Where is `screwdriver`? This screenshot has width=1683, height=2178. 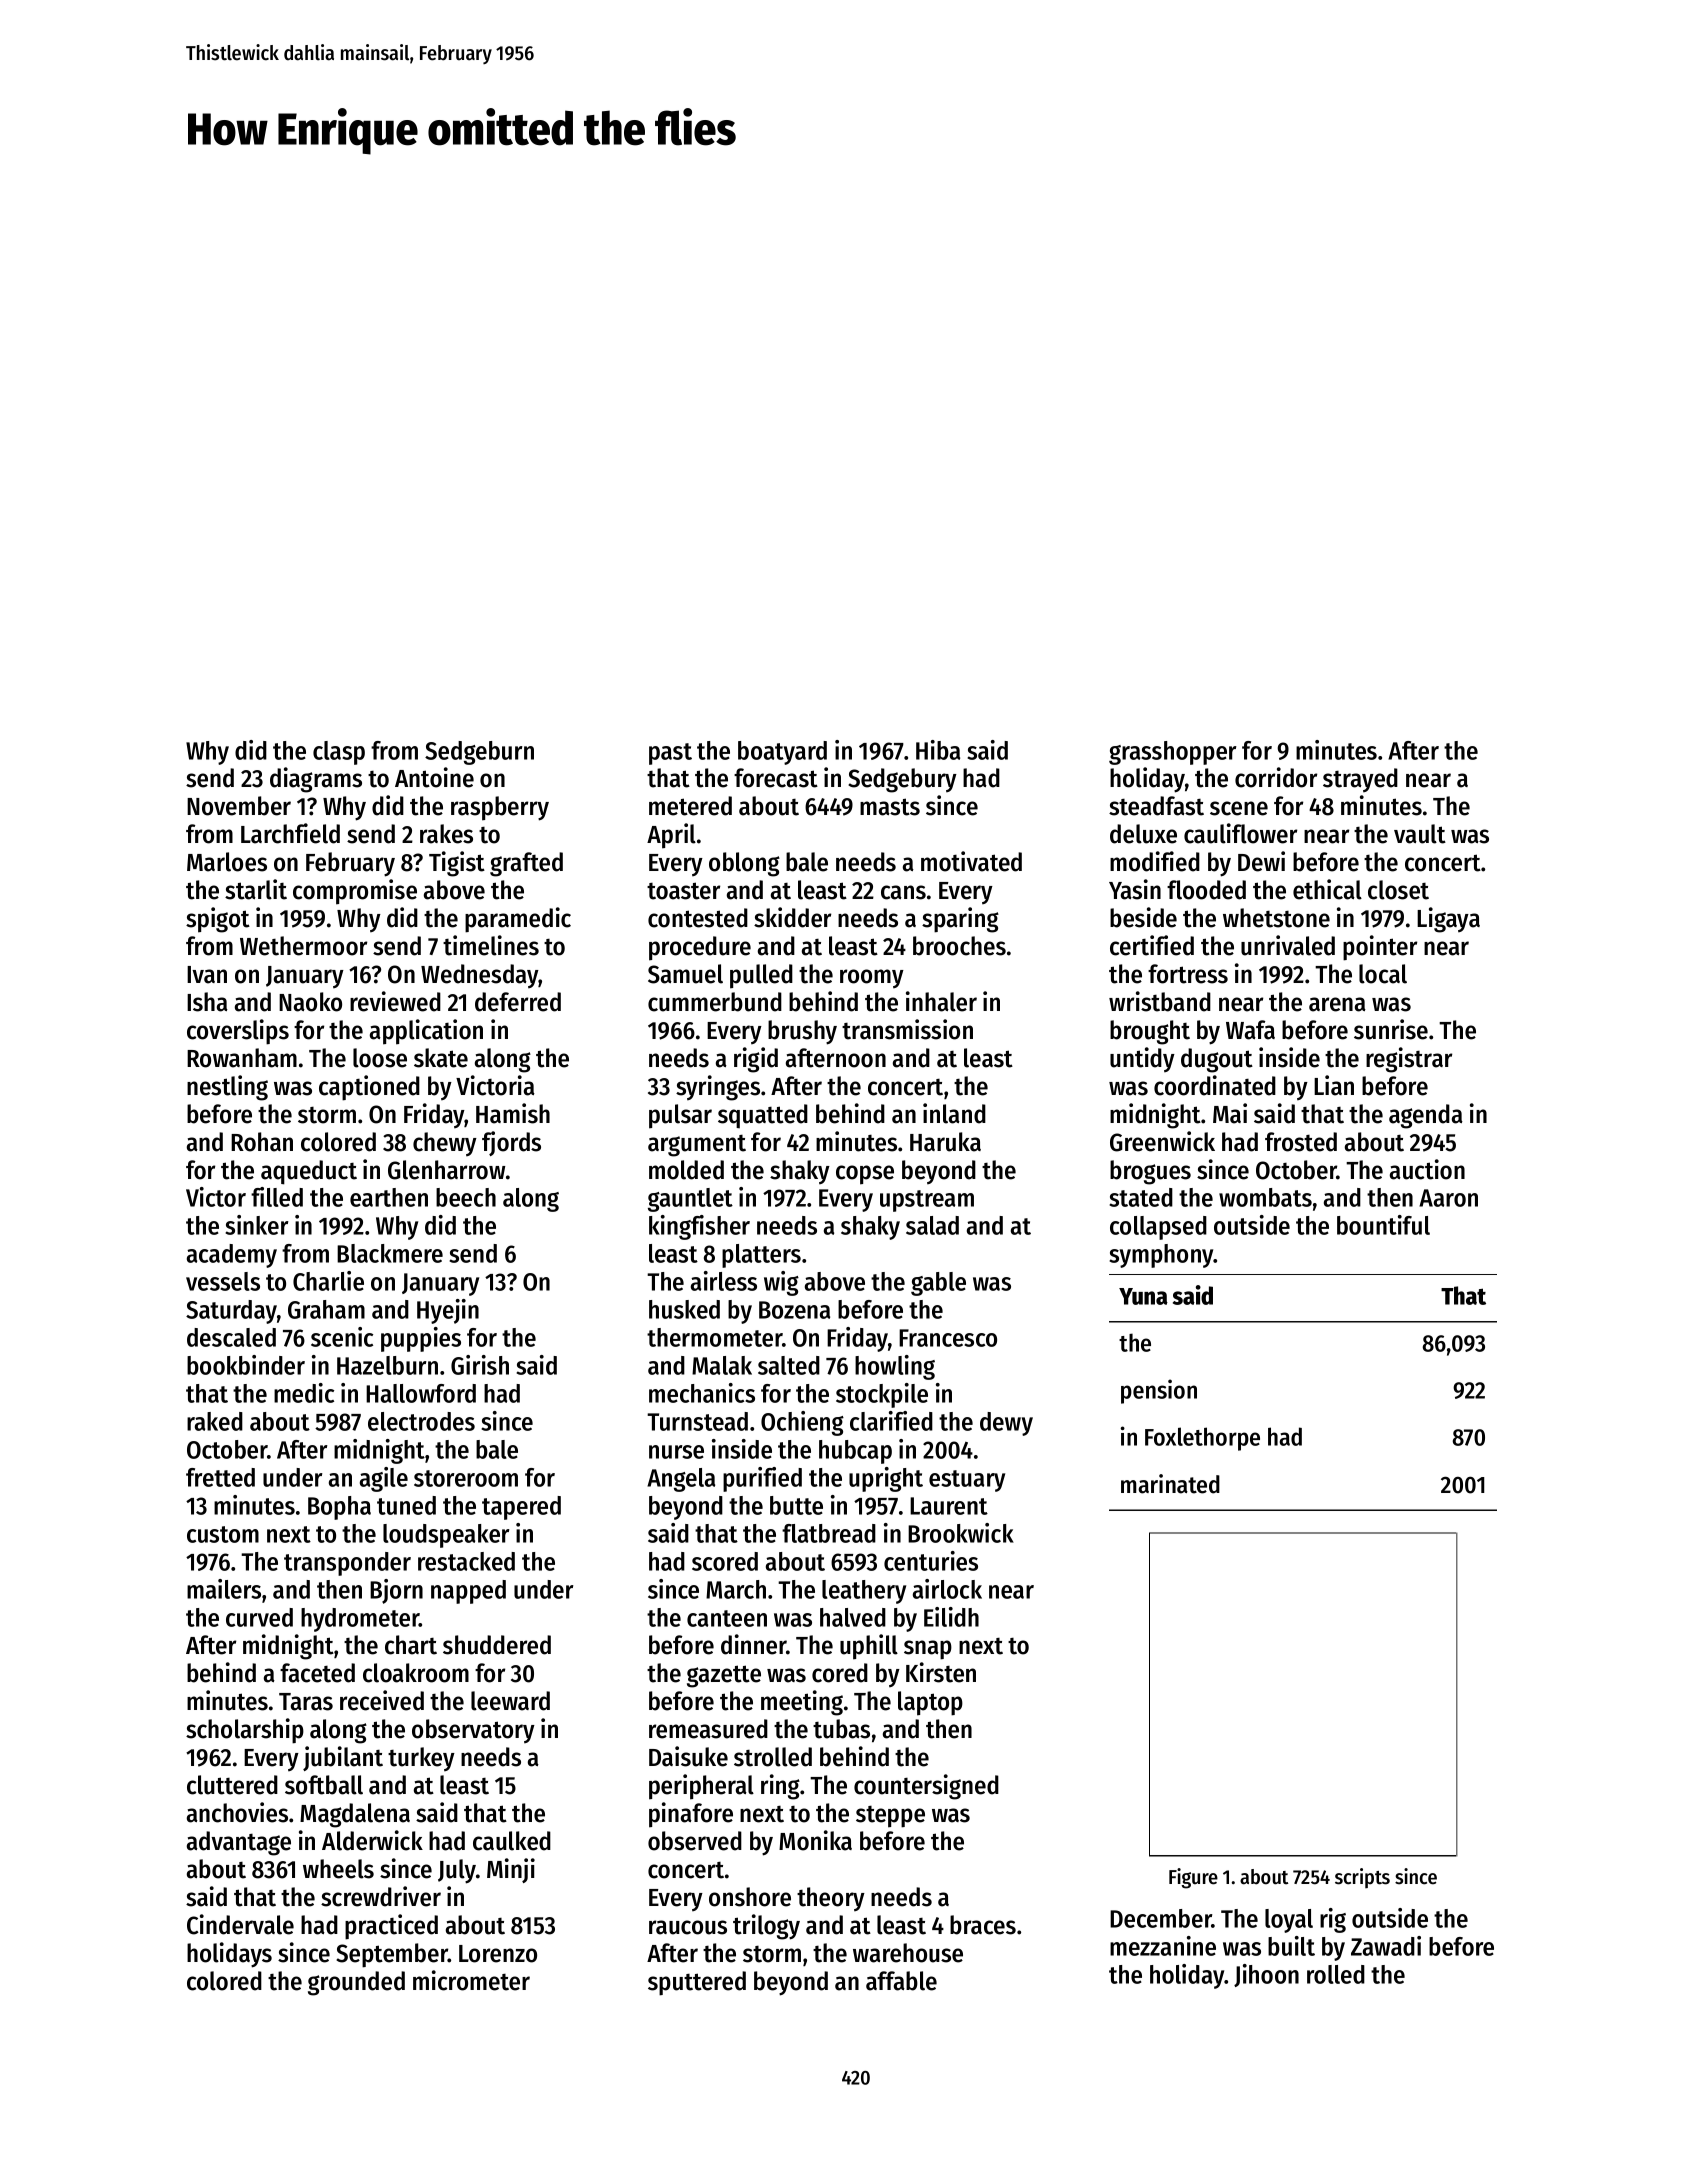 screwdriver is located at coordinates (381, 1896).
